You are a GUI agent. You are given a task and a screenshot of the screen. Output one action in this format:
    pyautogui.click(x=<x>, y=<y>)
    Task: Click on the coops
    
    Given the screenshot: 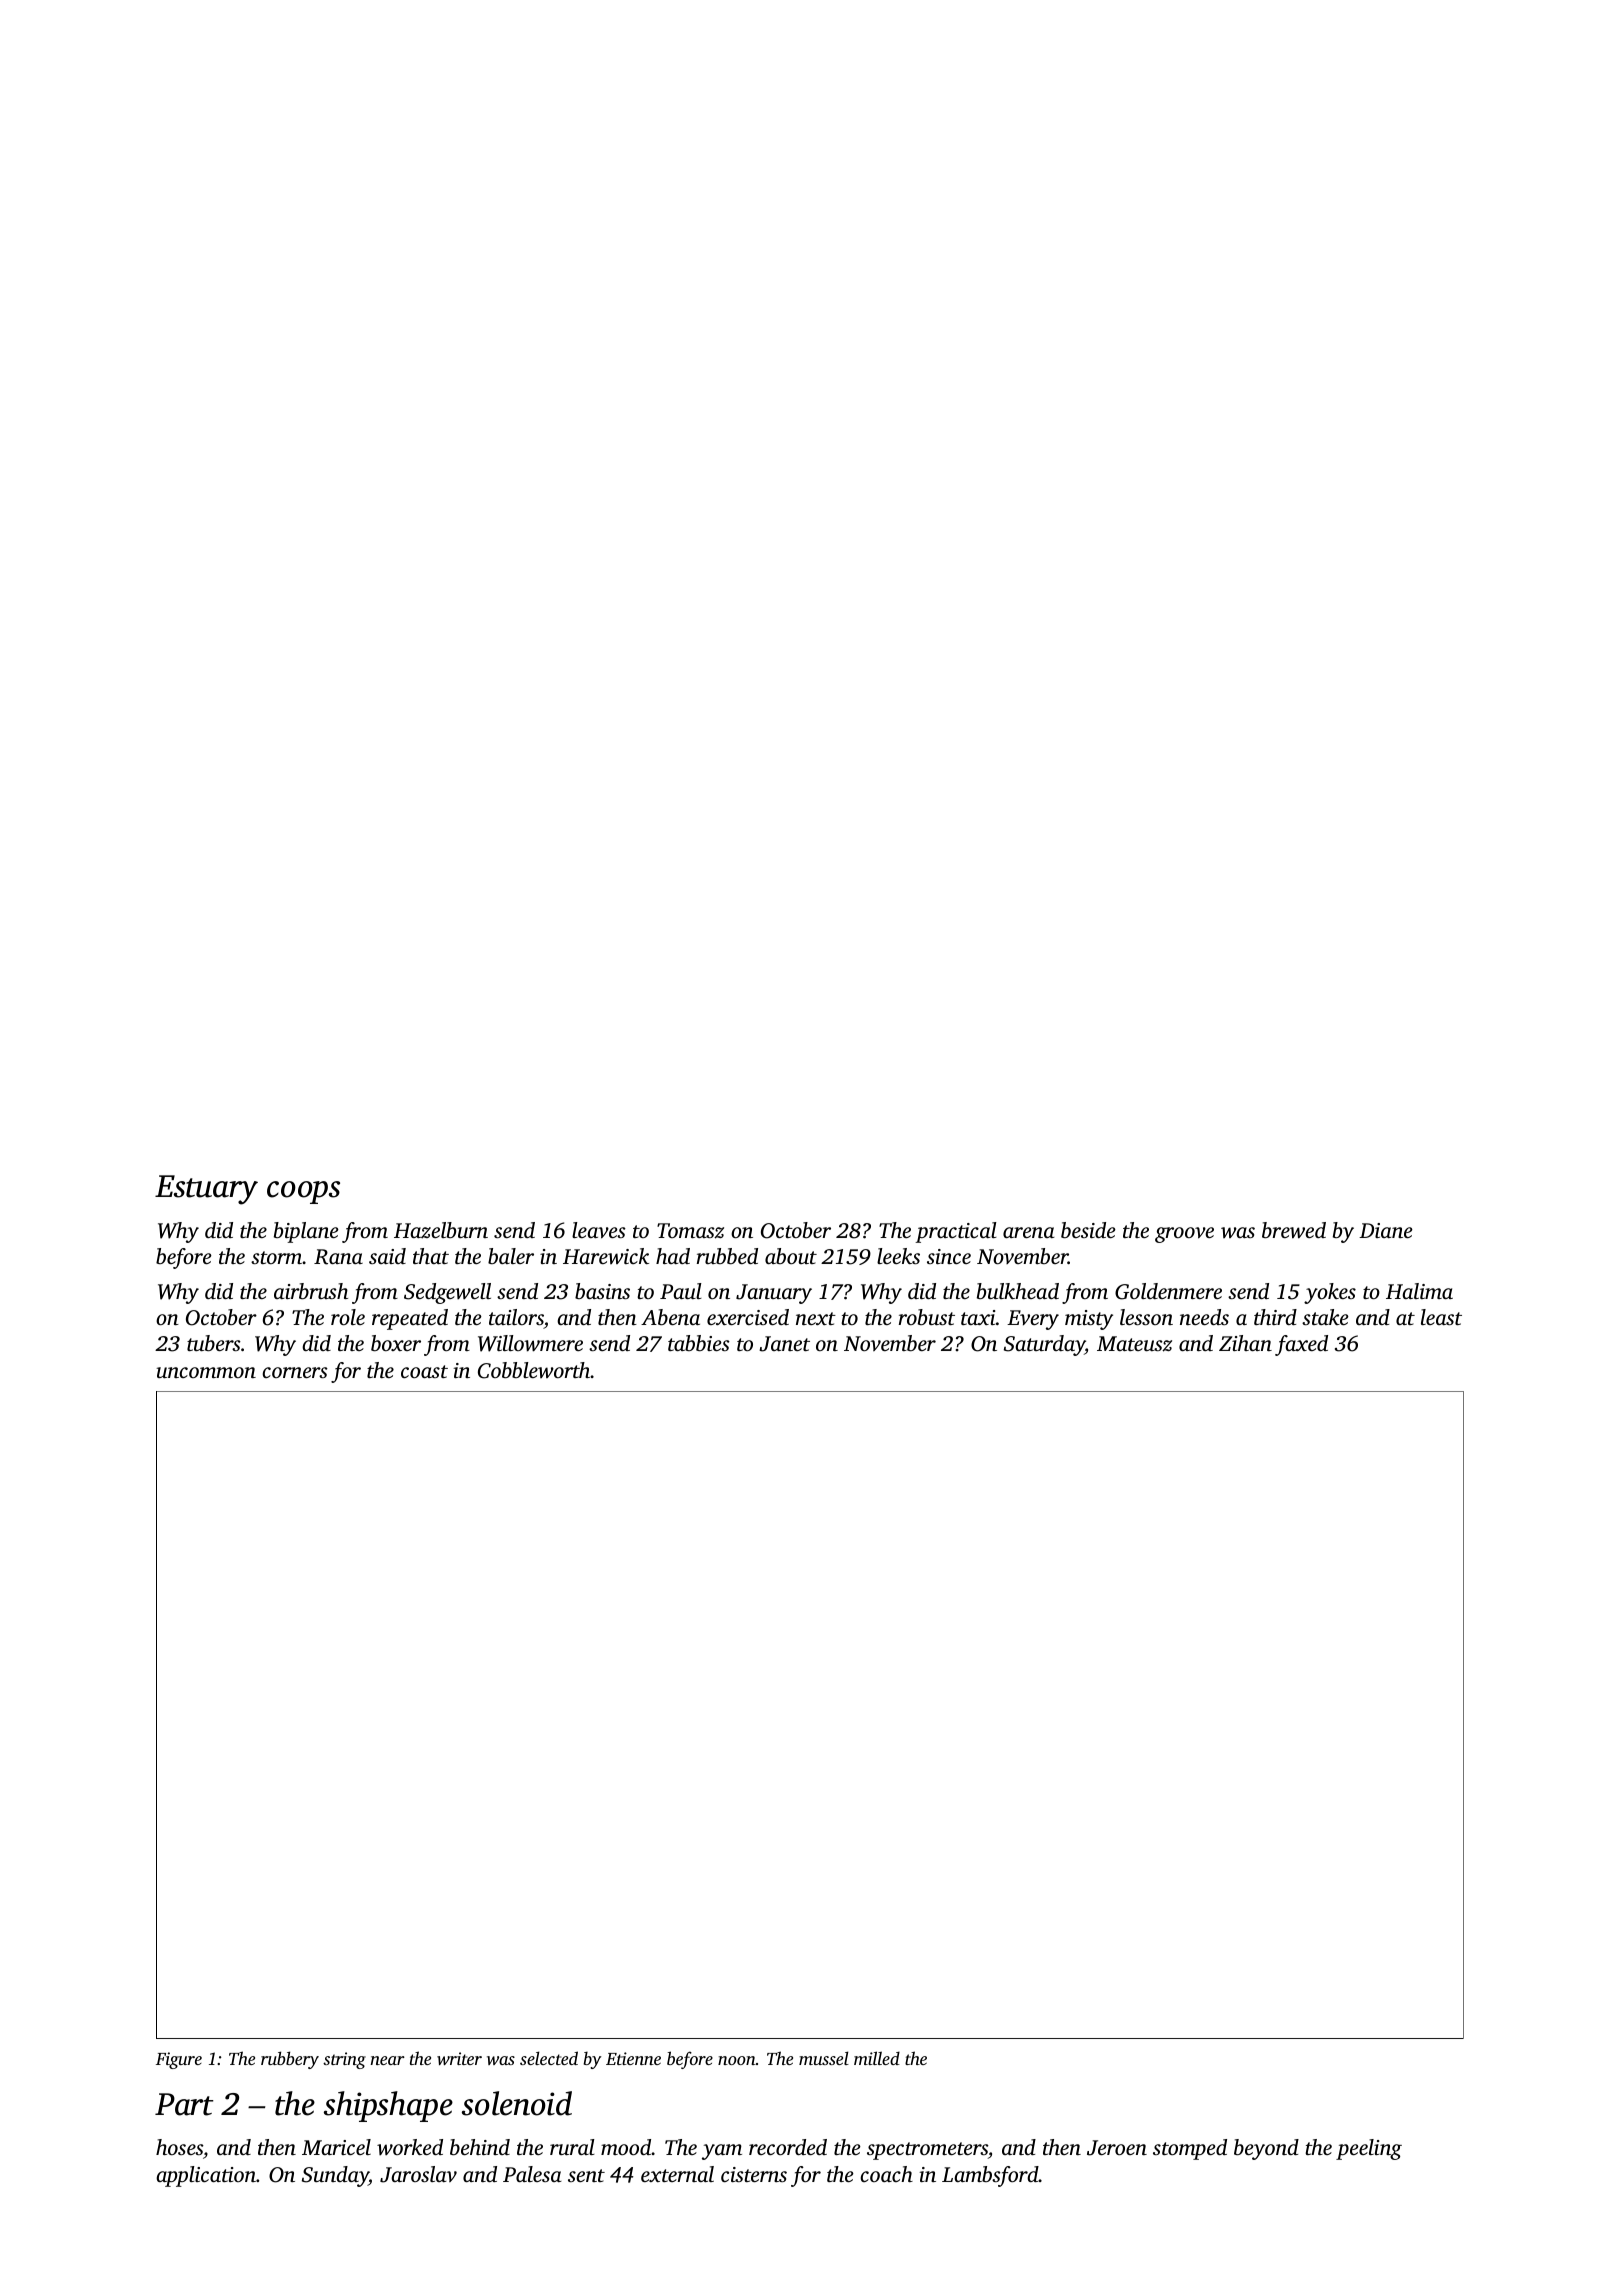 What is the action you would take?
    pyautogui.click(x=303, y=1192)
